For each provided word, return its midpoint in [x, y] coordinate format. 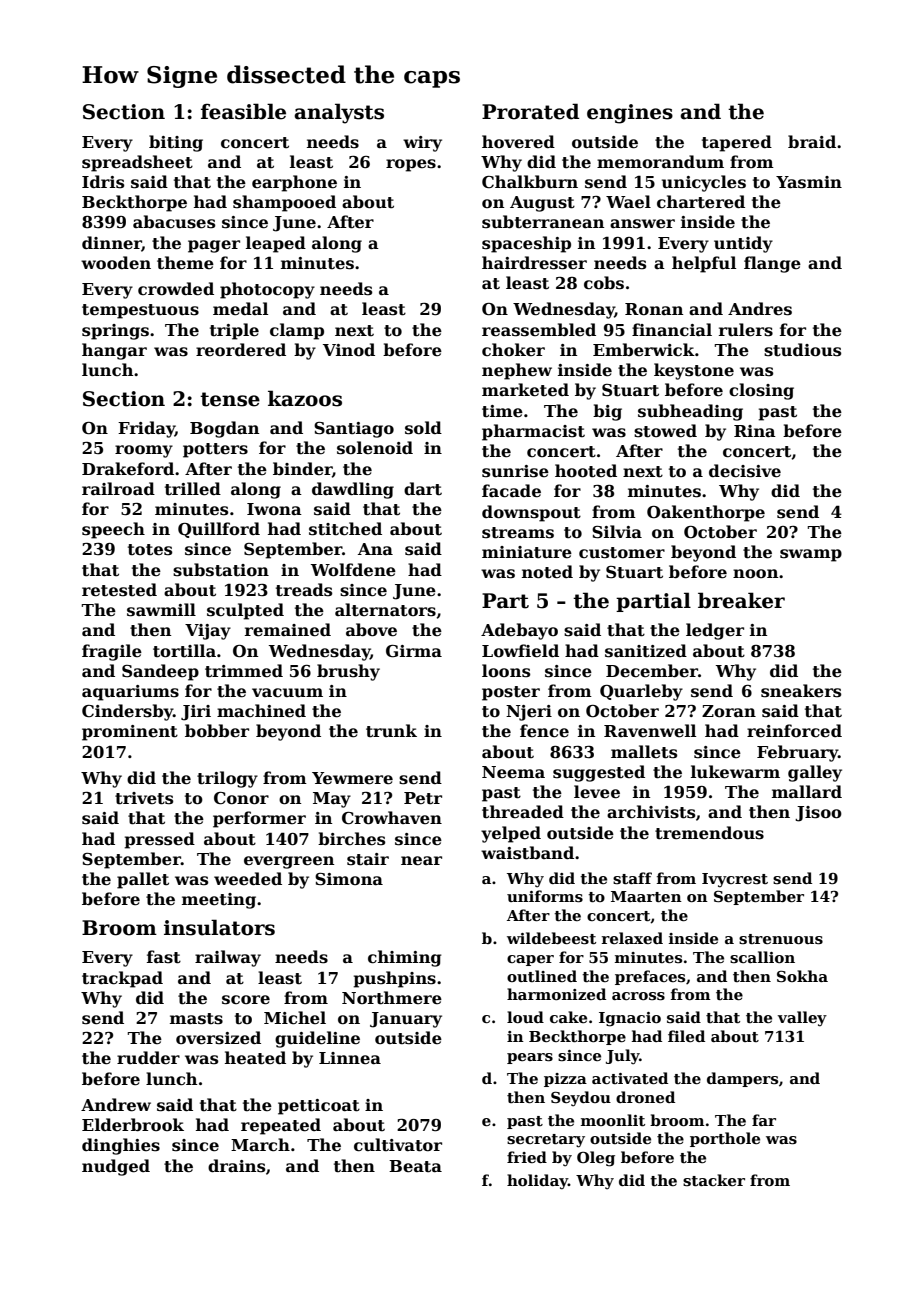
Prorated [530, 111]
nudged [116, 1167]
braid [812, 141]
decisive [745, 471]
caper [530, 960]
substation [221, 570]
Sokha [802, 976]
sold [423, 428]
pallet [143, 880]
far [764, 1120]
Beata [415, 1166]
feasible [243, 111]
